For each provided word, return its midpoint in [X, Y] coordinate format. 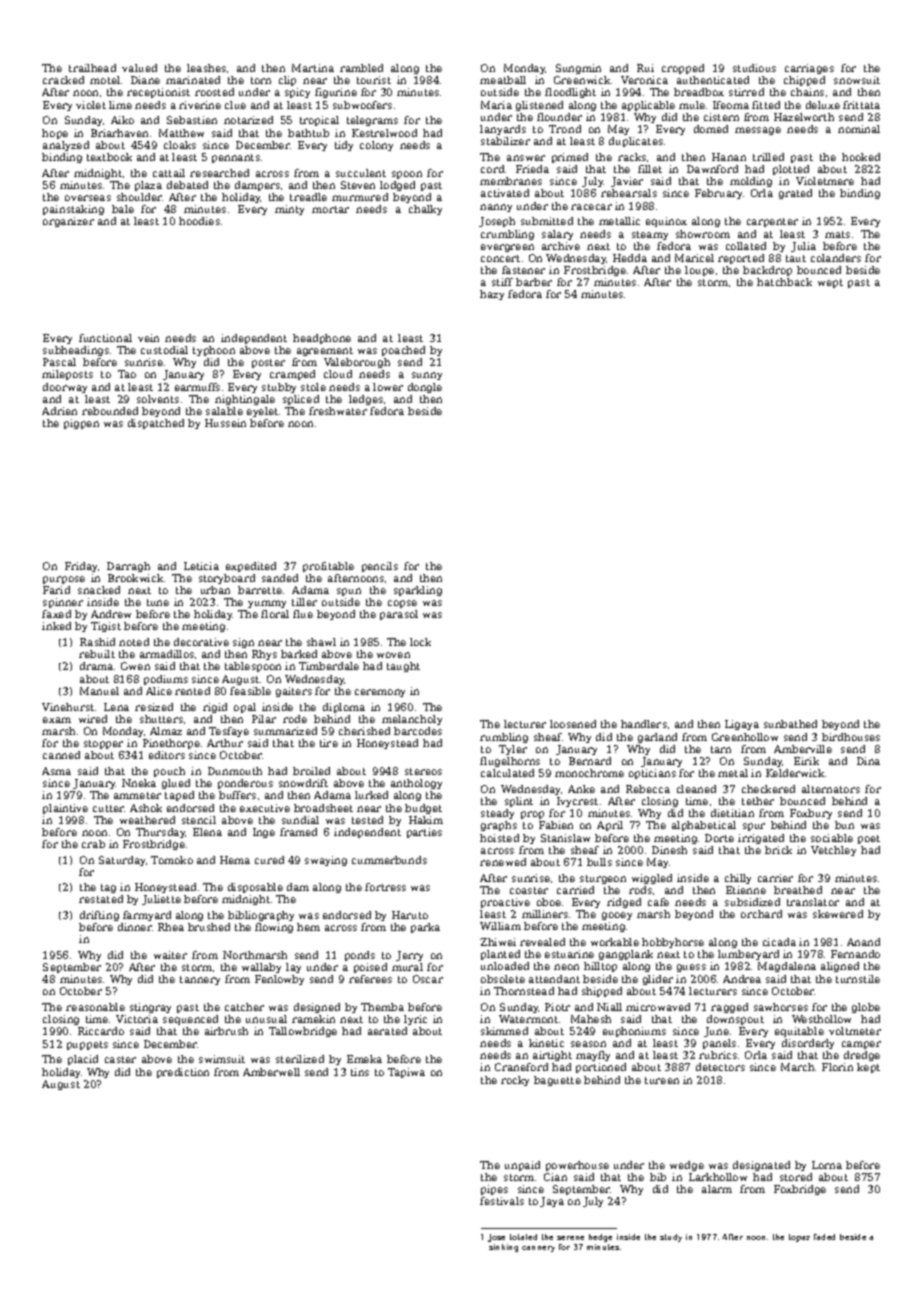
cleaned [696, 789]
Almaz [166, 731]
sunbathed [790, 724]
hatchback [784, 282]
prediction [183, 1073]
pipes [494, 1190]
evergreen [507, 248]
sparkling [418, 591]
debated [187, 185]
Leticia [201, 566]
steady [497, 814]
